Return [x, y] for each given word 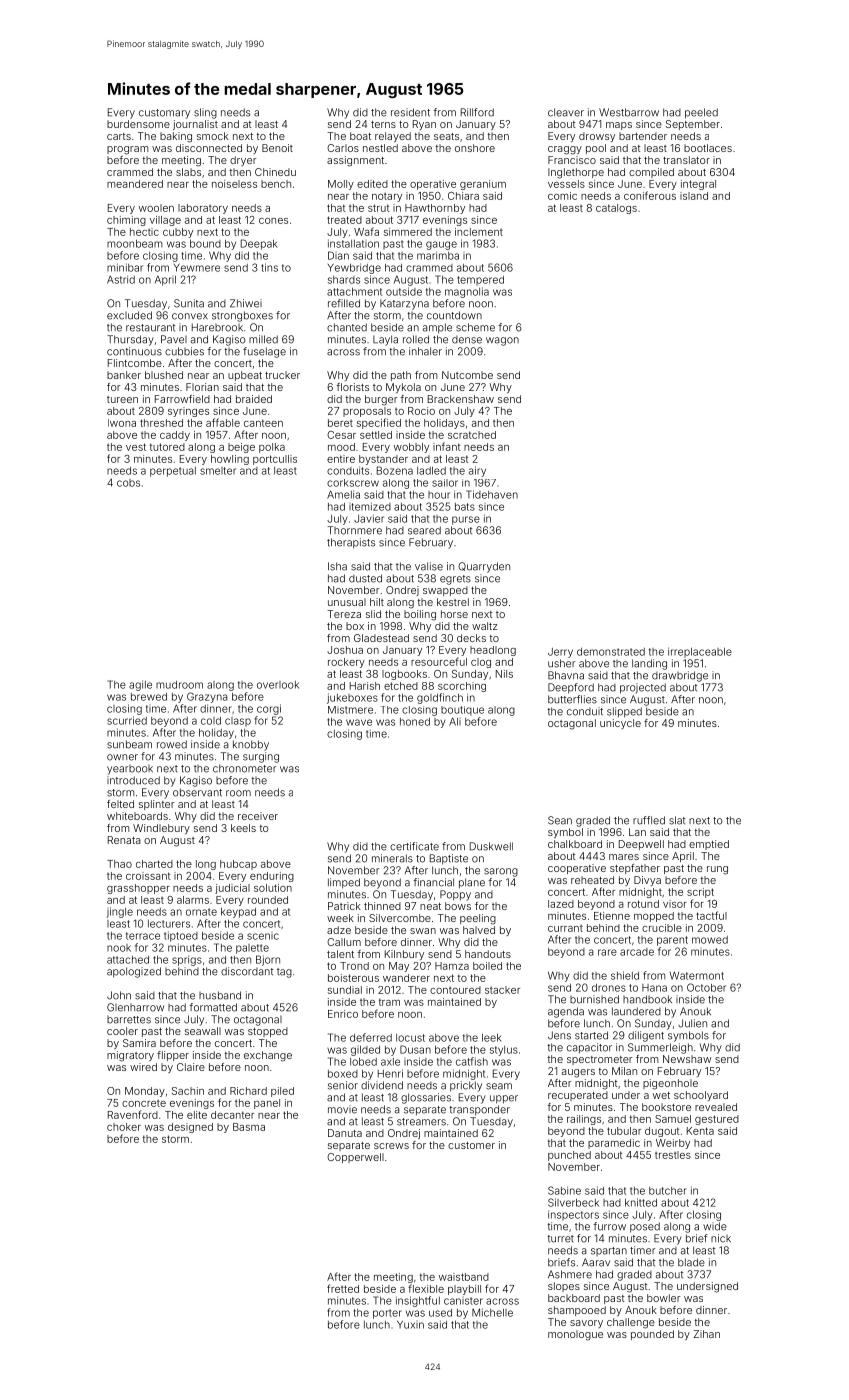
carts [119, 136]
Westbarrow [629, 112]
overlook [278, 685]
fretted [343, 1288]
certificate [414, 846]
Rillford [477, 112]
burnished [594, 999]
